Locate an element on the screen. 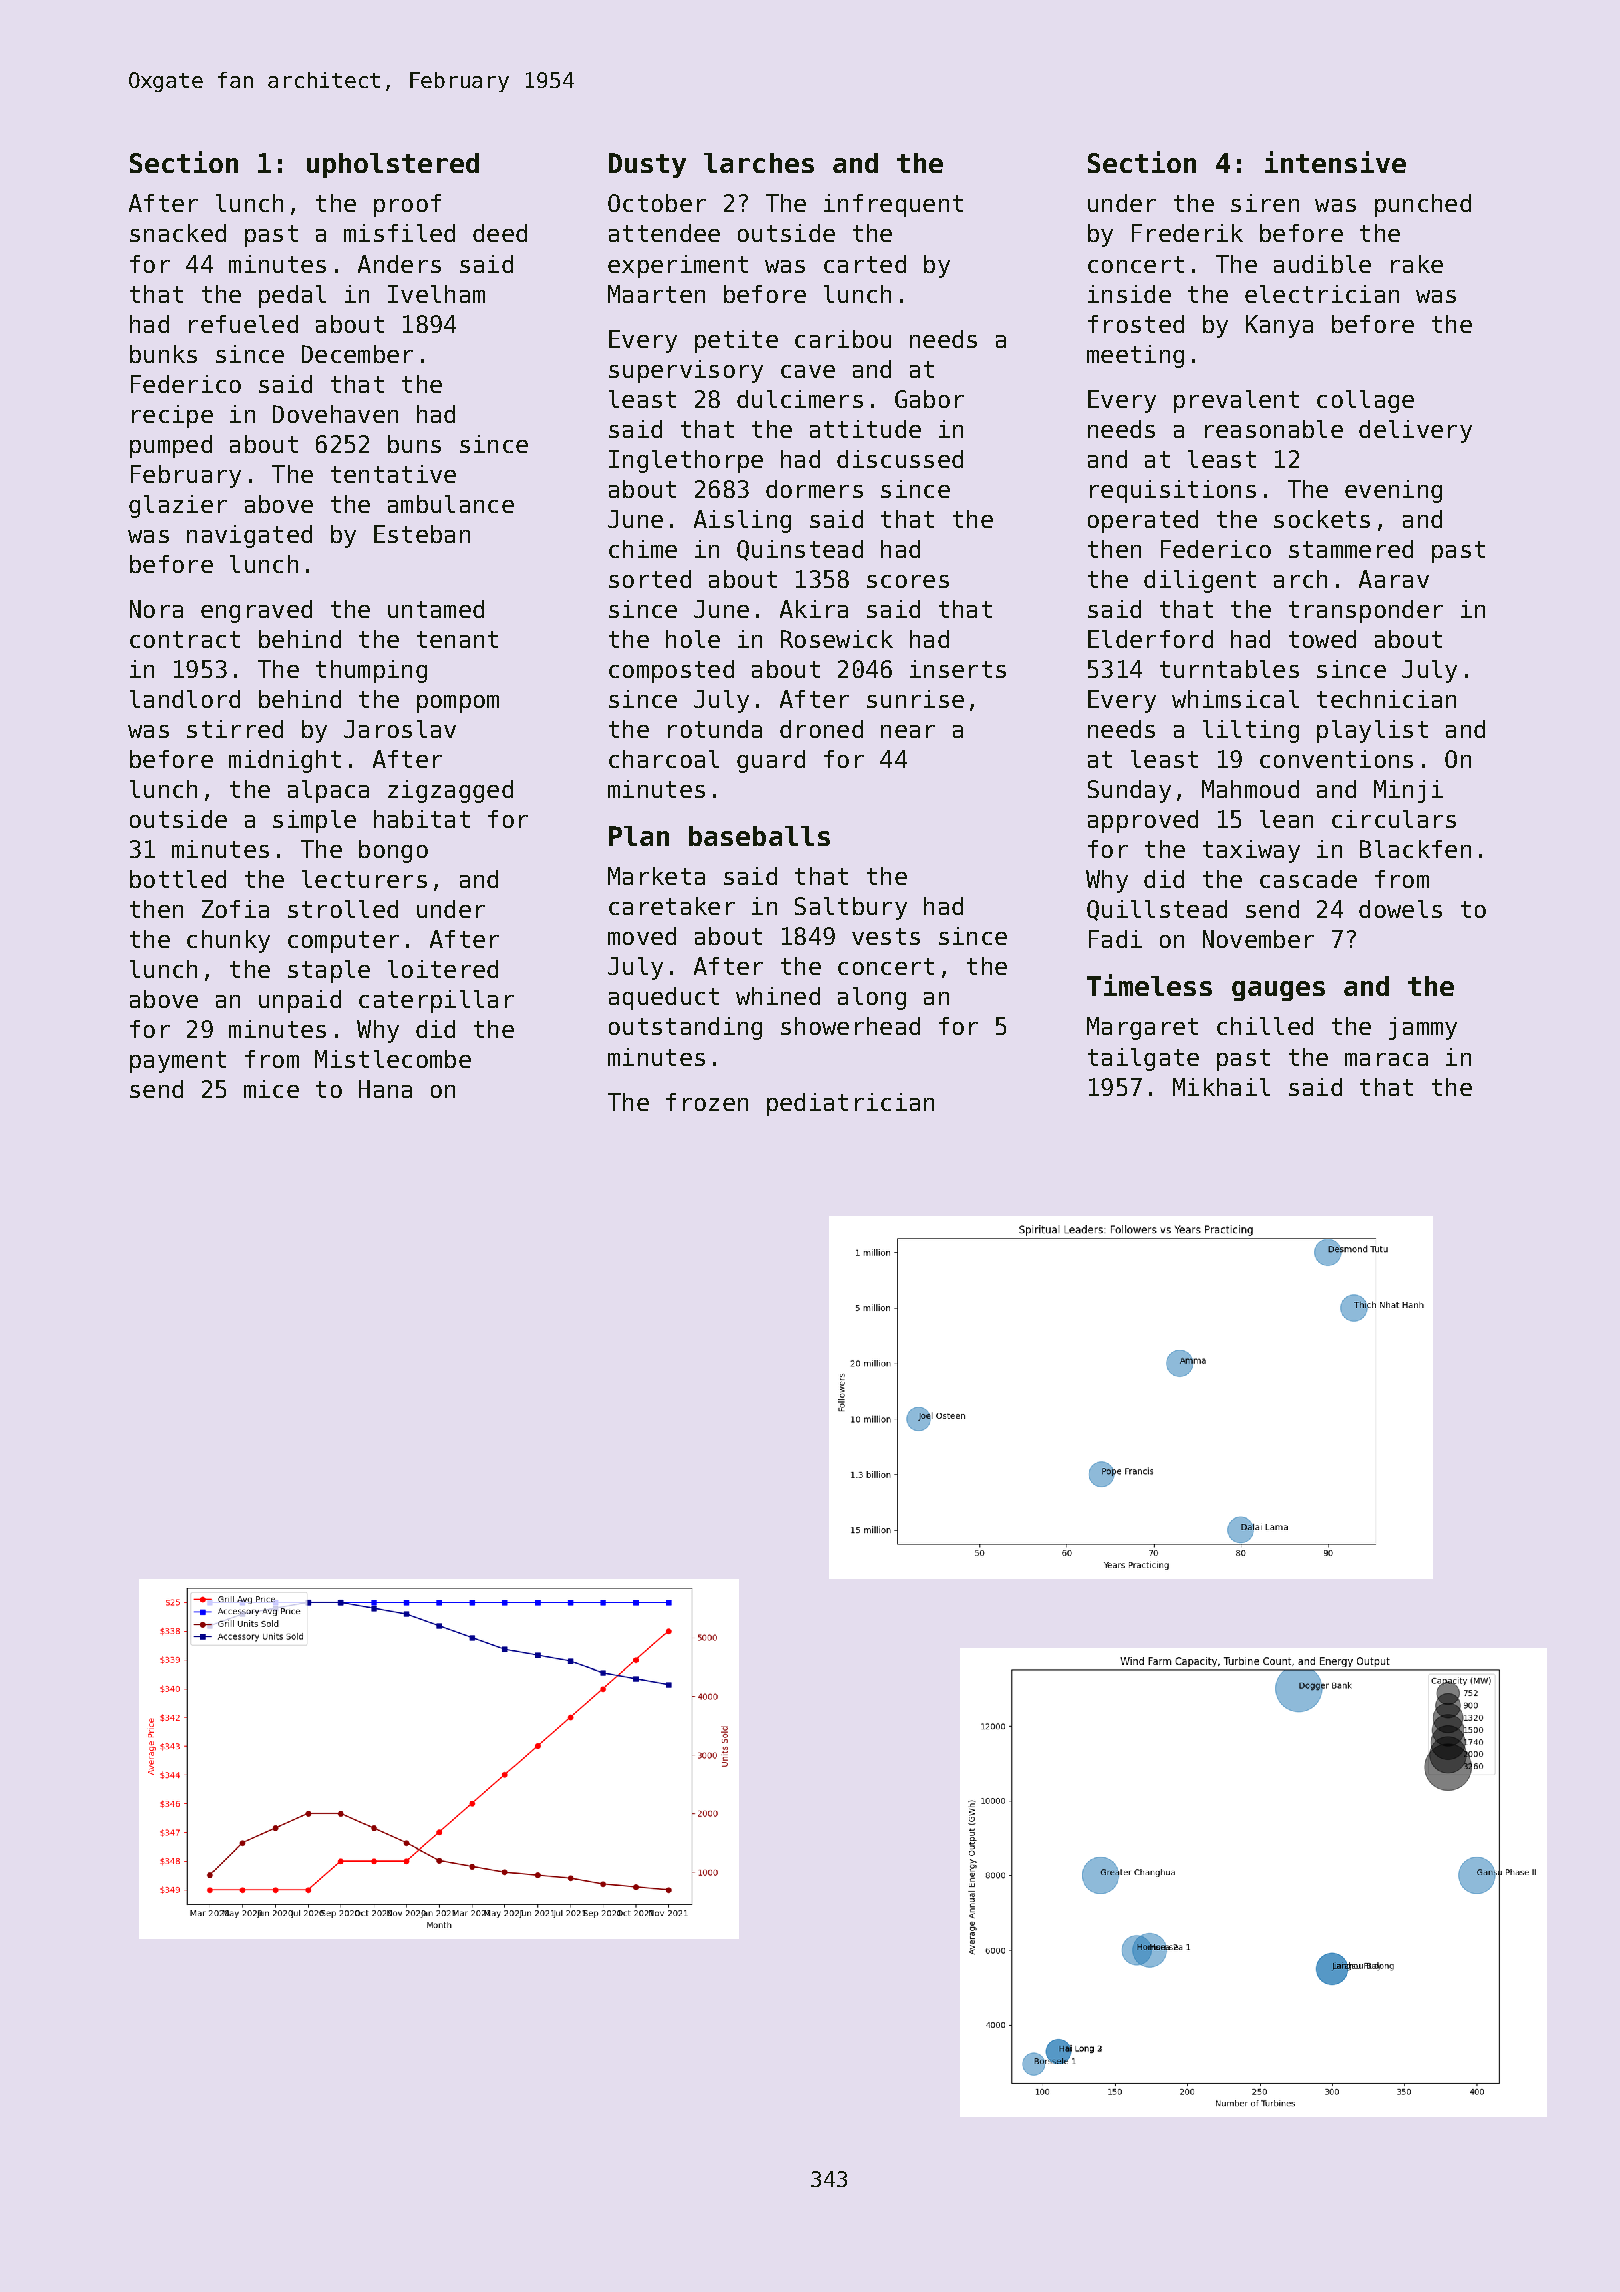 The height and width of the screenshot is (2292, 1620). Minji is located at coordinates (1408, 791).
